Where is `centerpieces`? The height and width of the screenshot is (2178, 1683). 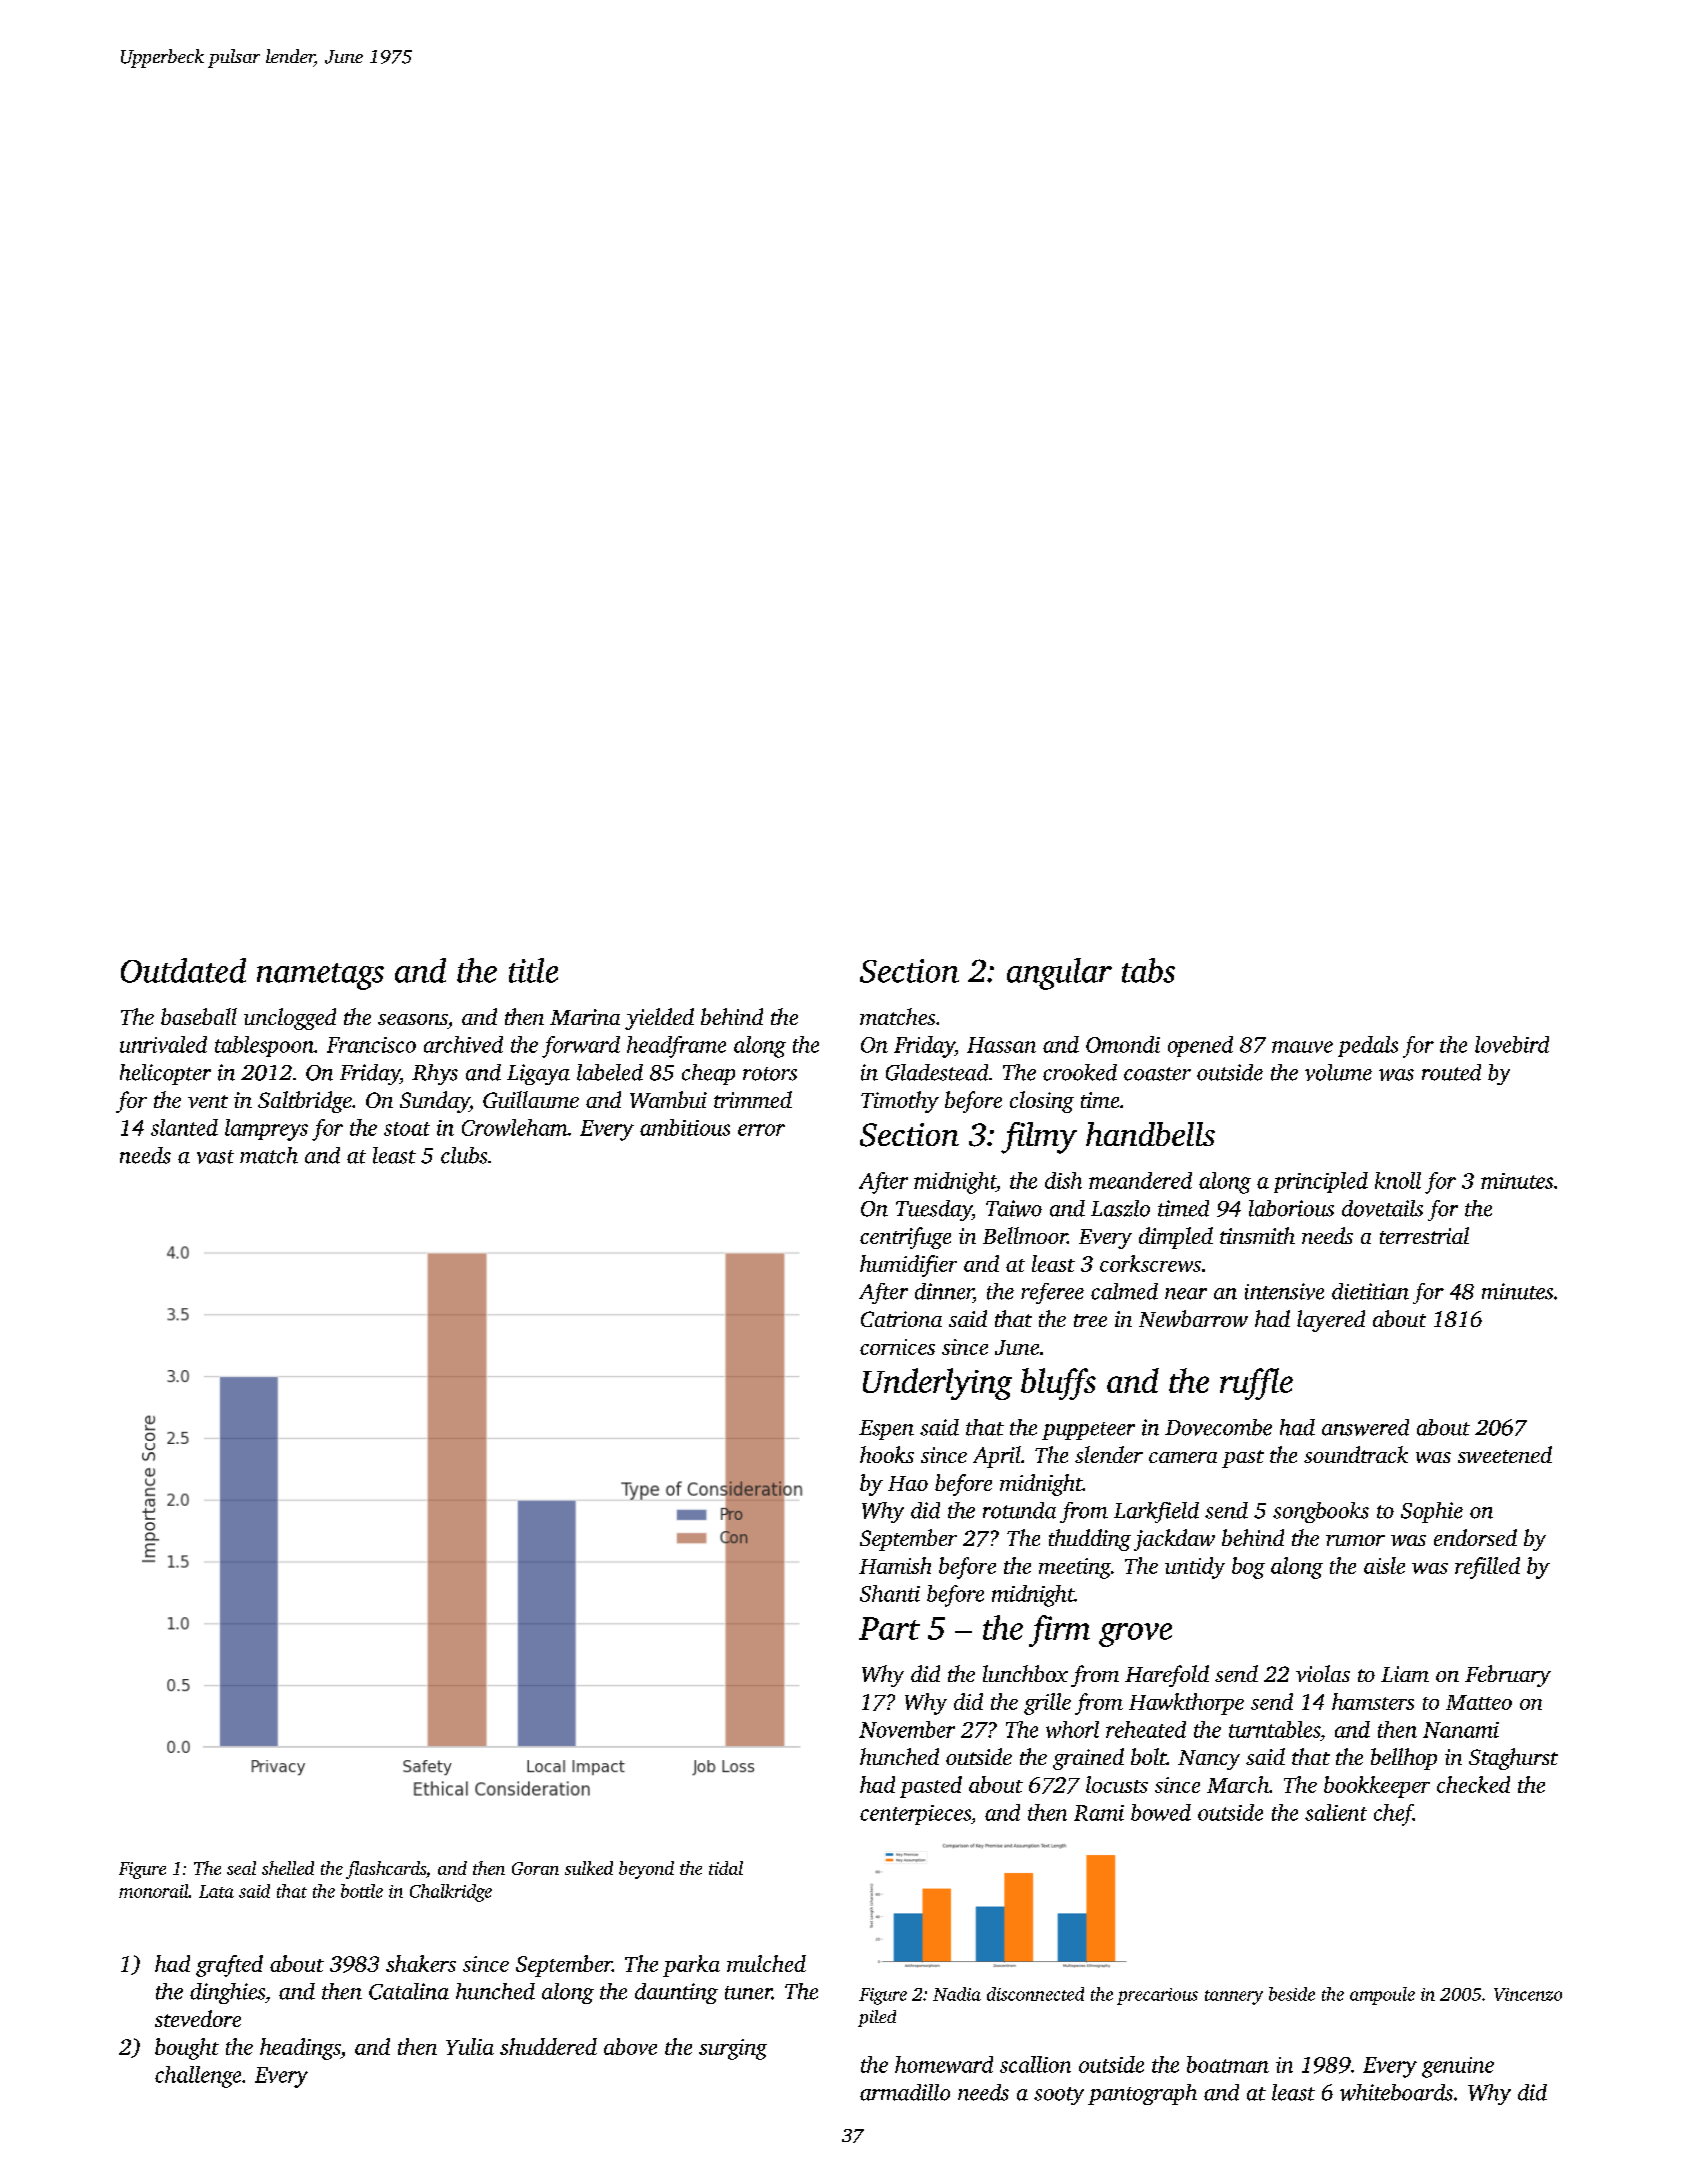
centerpieces is located at coordinates (915, 1815).
